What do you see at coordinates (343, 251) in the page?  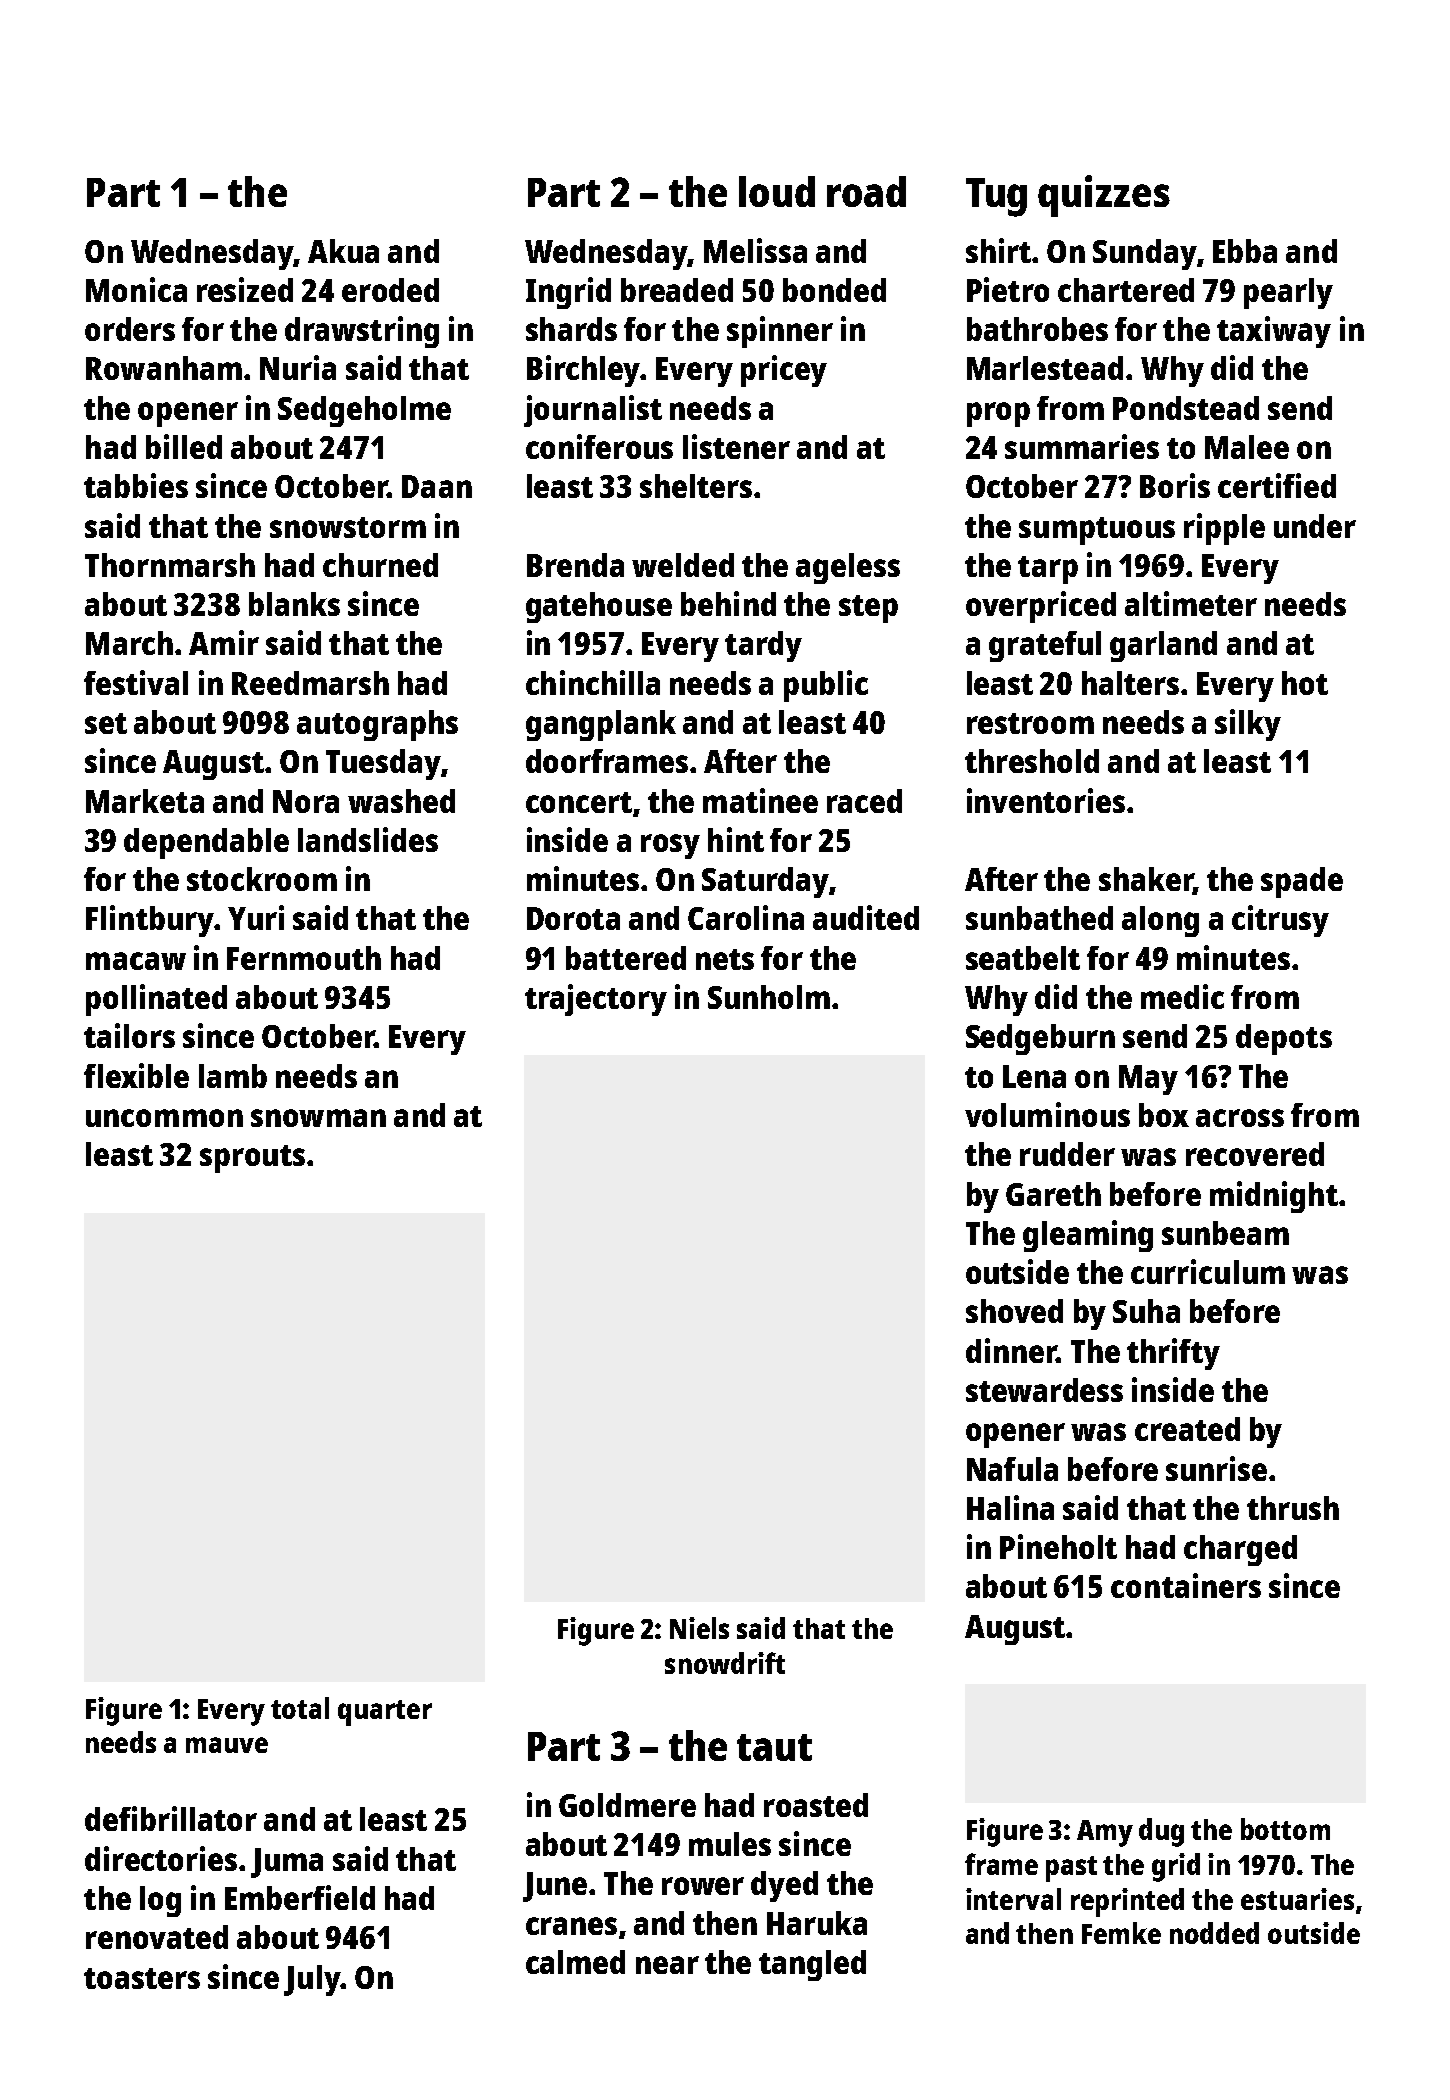 I see `Akua` at bounding box center [343, 251].
